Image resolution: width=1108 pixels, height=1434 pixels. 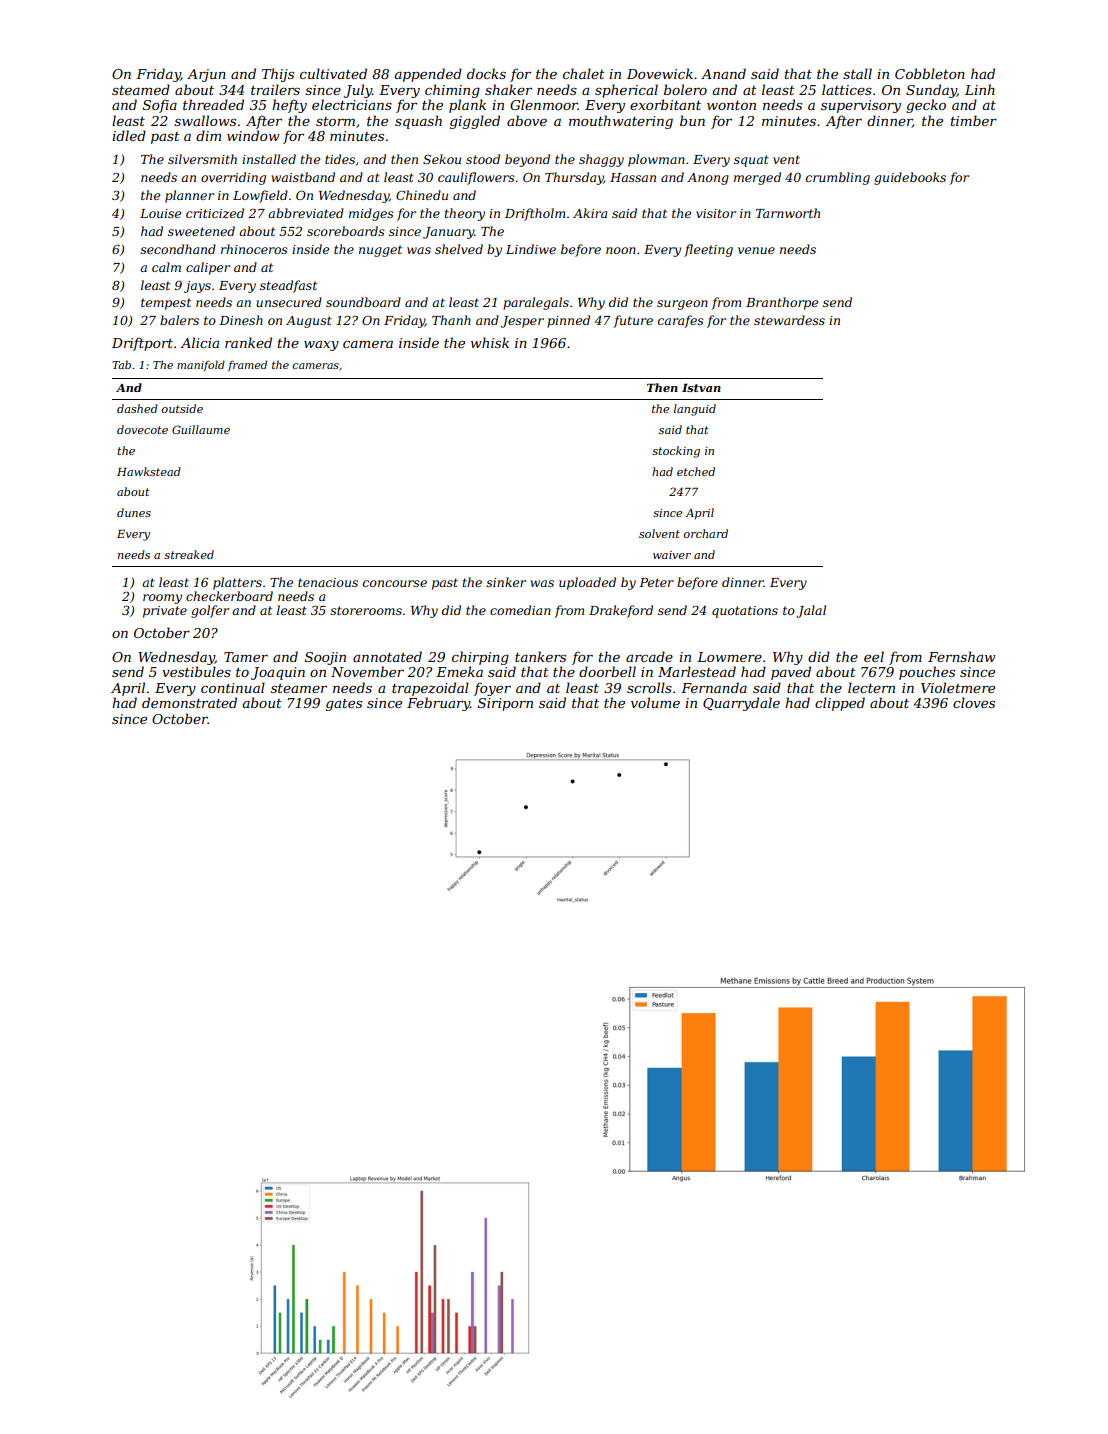 I want to click on demonstrated, so click(x=189, y=702).
